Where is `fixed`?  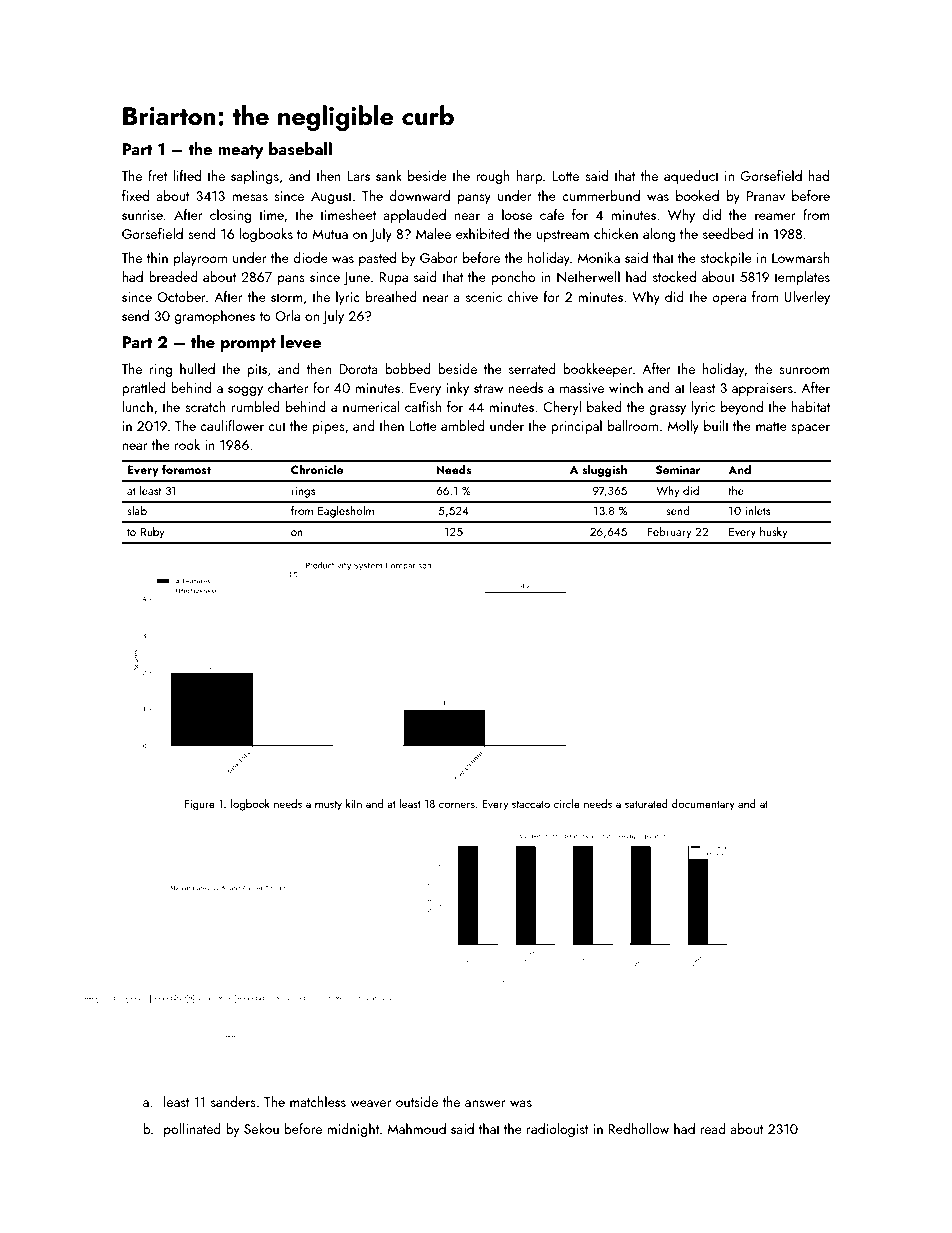 fixed is located at coordinates (135, 195).
